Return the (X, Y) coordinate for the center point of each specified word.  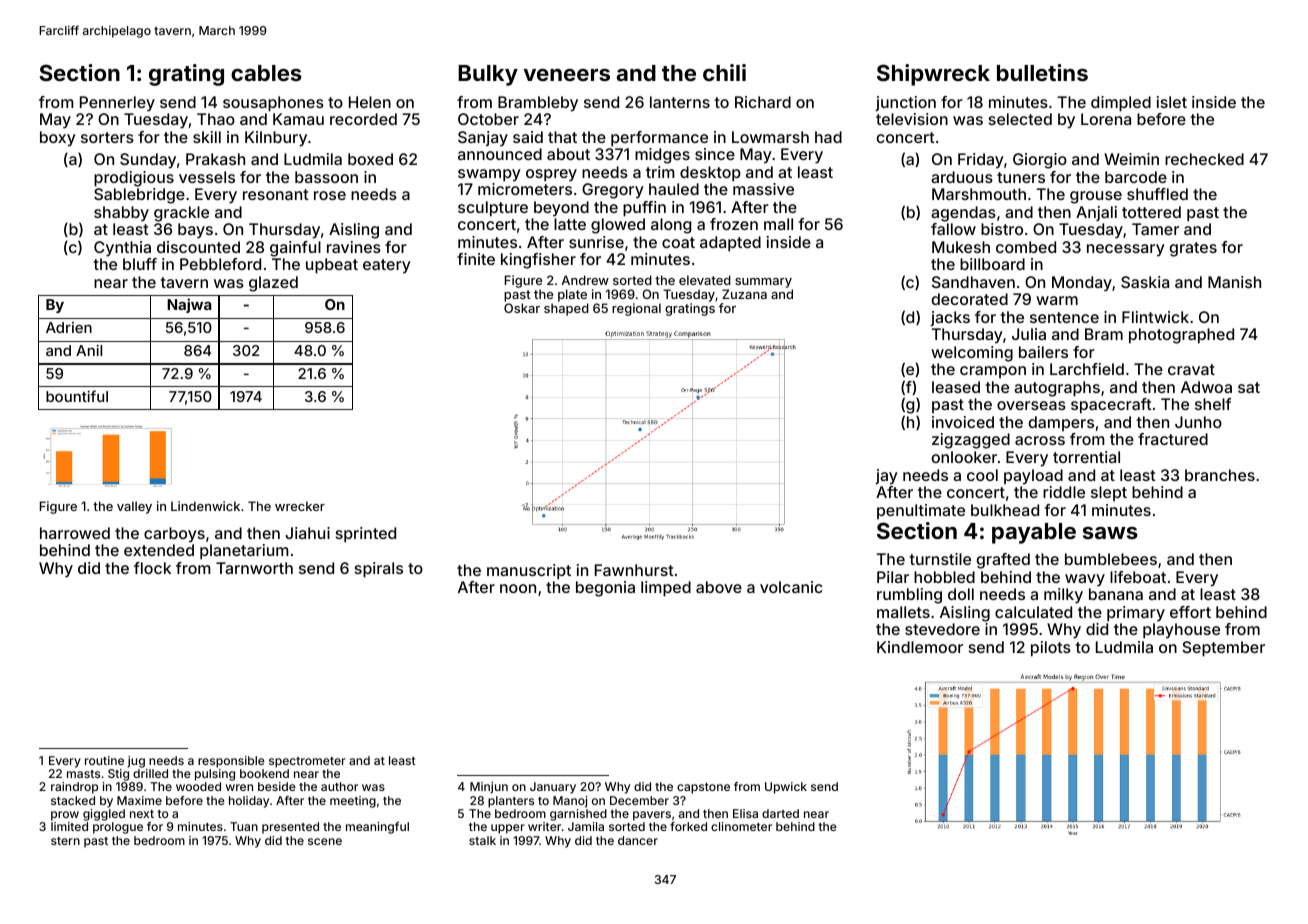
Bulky (488, 75)
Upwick (786, 788)
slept (1109, 493)
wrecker (300, 506)
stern (65, 841)
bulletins (1042, 72)
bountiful (77, 396)
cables (266, 73)
